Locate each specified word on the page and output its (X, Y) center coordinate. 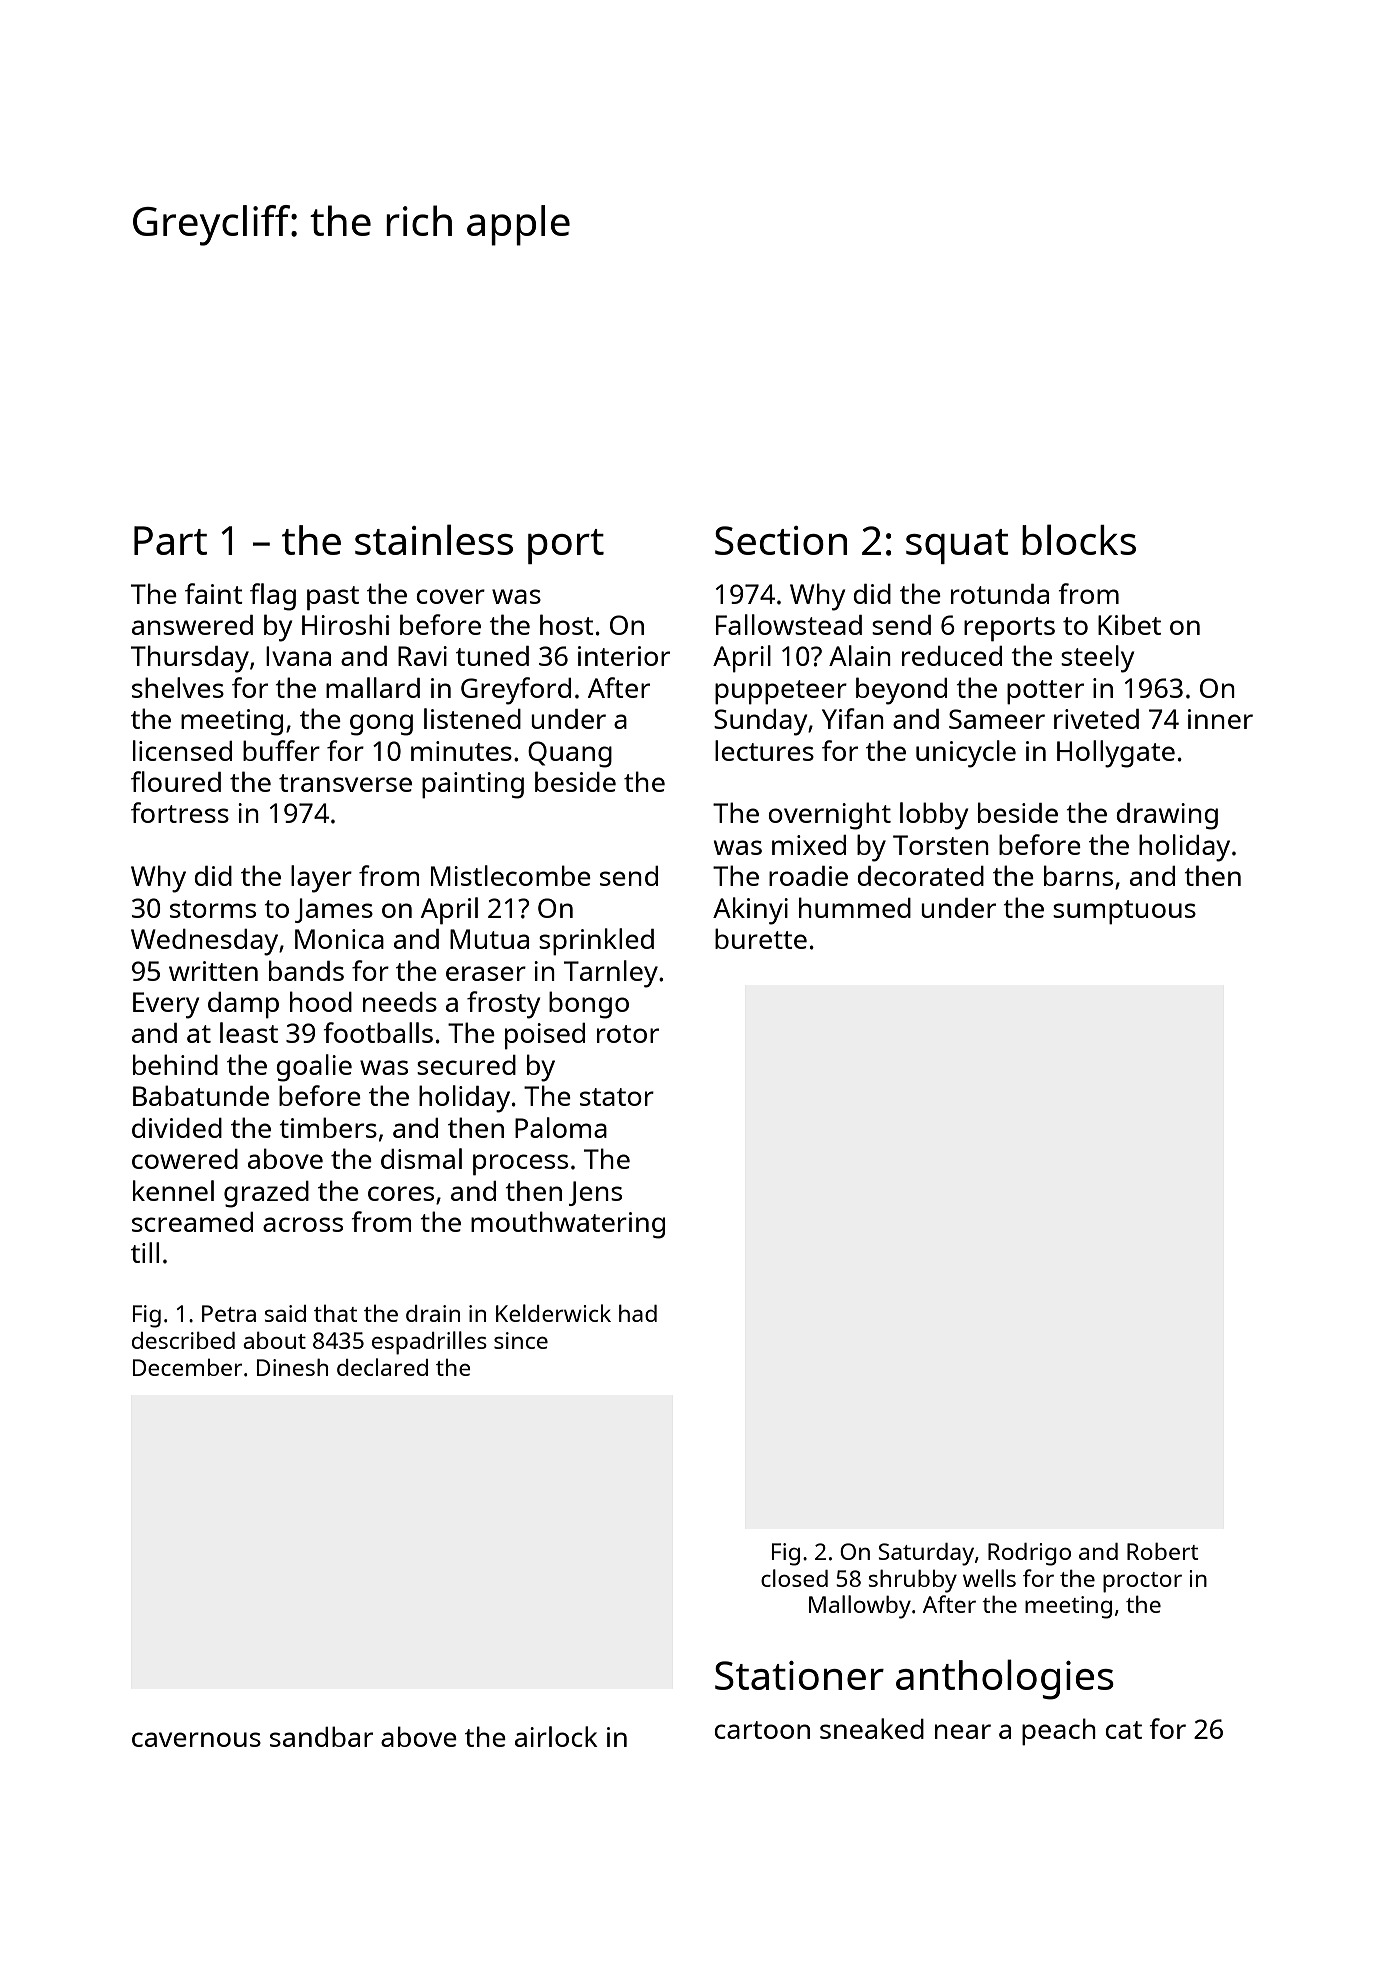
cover (450, 596)
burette (761, 938)
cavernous (196, 1739)
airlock (556, 1736)
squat (957, 546)
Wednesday (204, 942)
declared (382, 1367)
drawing (1167, 816)
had (638, 1313)
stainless (434, 539)
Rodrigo (1029, 1554)
